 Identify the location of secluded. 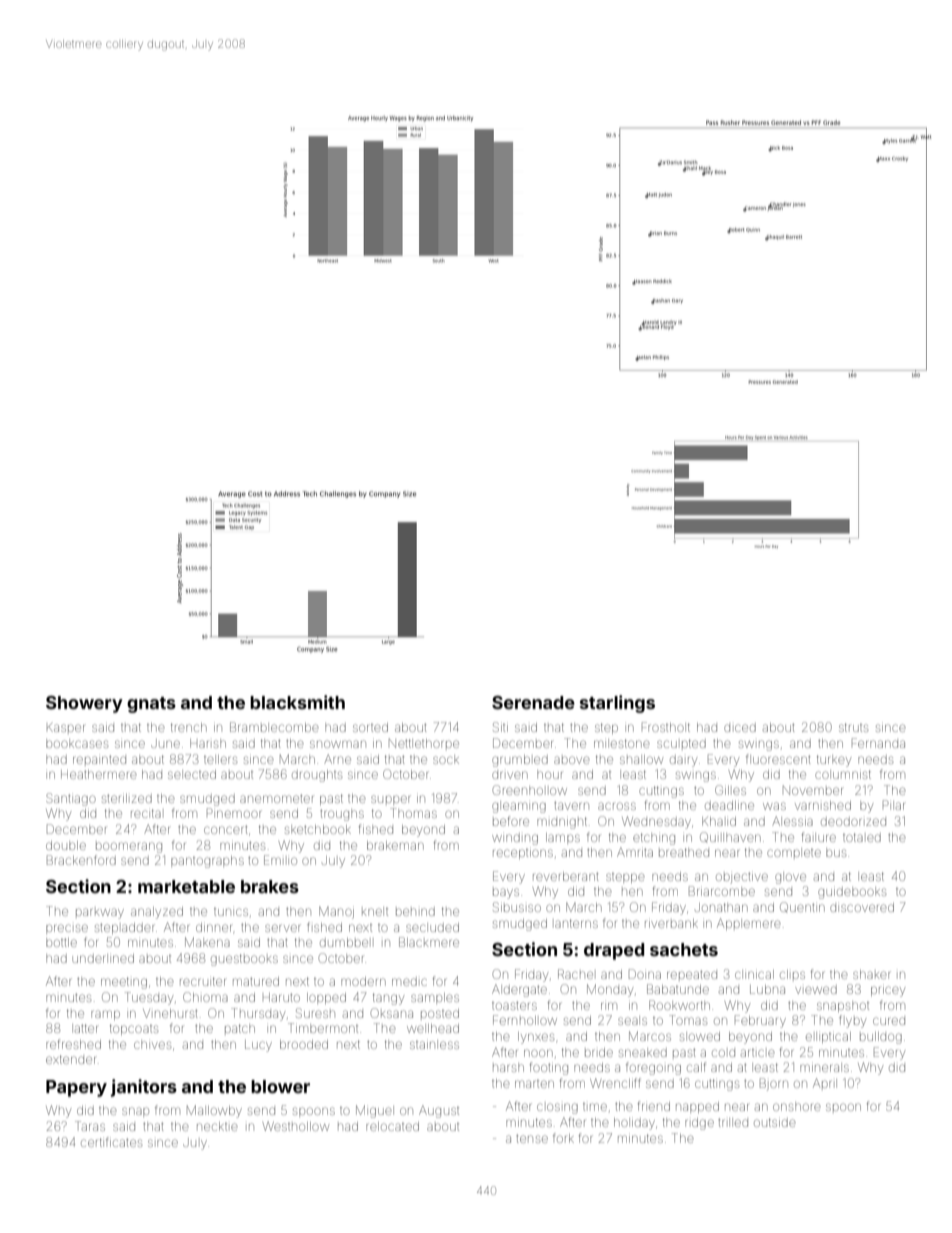
(432, 927).
